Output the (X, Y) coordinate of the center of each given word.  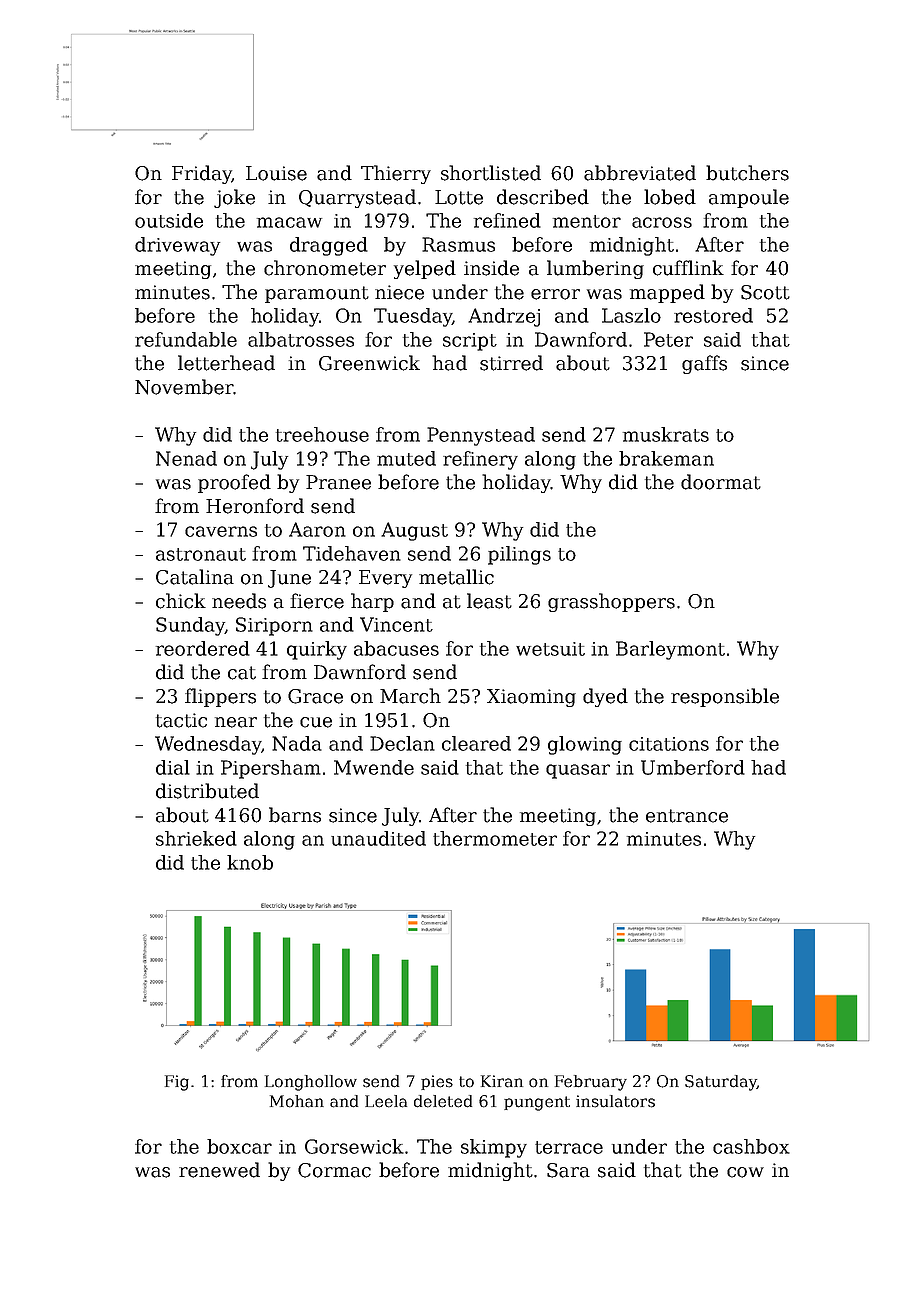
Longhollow (311, 1083)
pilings (519, 555)
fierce (317, 601)
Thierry (396, 174)
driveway (177, 246)
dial (173, 767)
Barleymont (670, 650)
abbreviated (640, 173)
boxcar (239, 1146)
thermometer (495, 838)
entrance (687, 816)
